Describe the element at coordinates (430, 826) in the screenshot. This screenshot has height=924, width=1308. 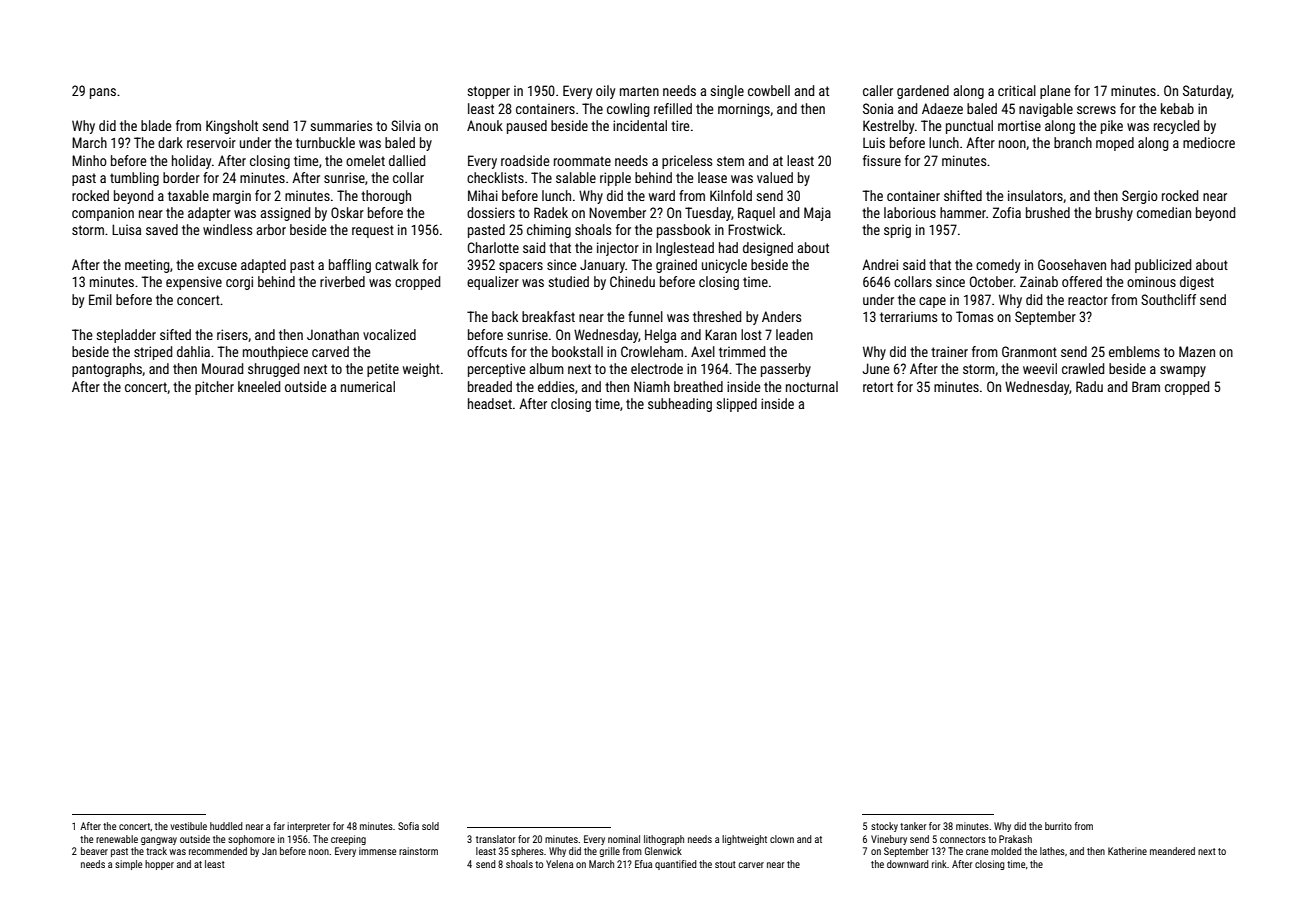
I see `sold` at that location.
